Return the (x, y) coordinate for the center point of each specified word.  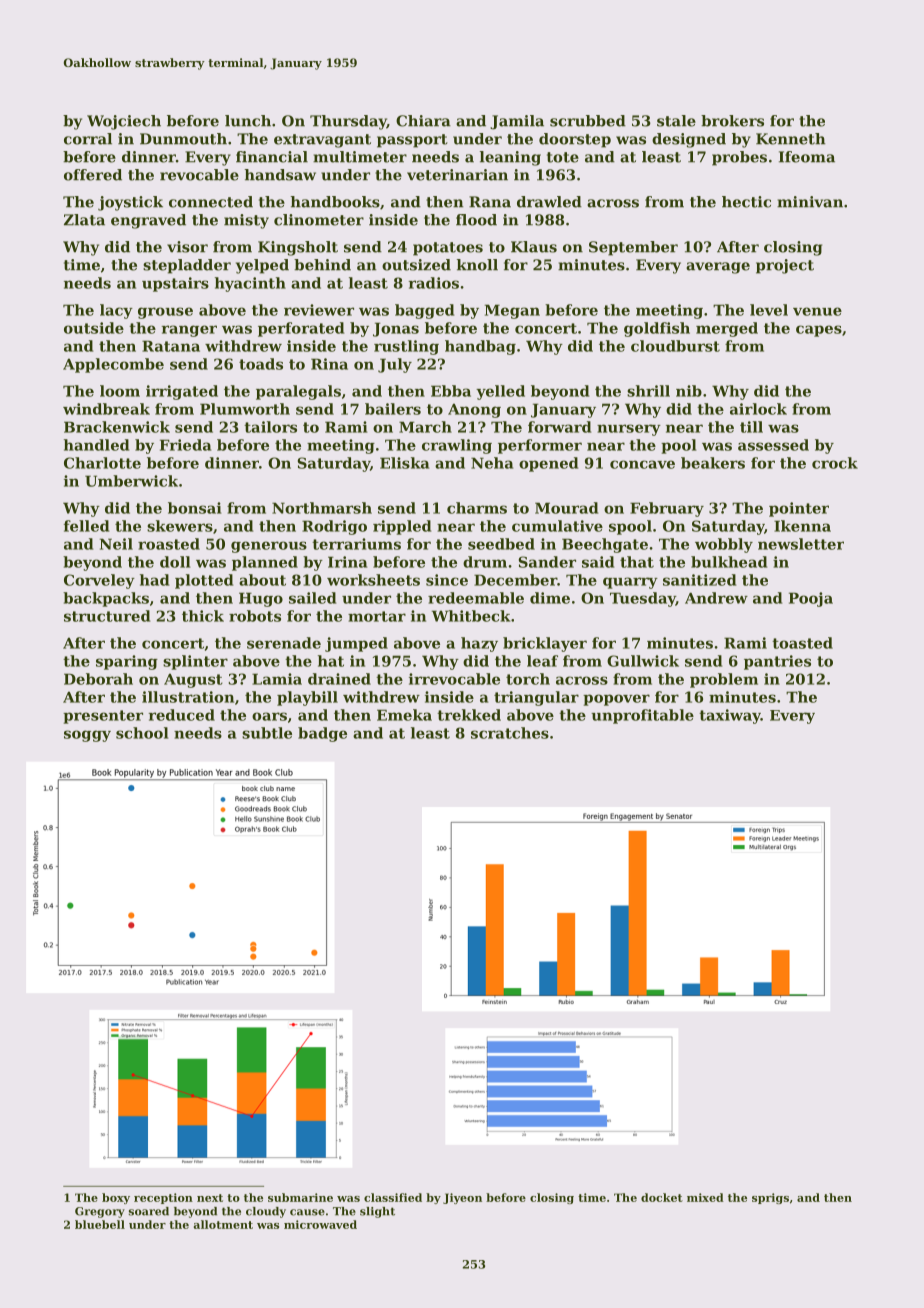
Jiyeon (462, 1198)
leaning (510, 158)
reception (163, 1198)
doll (175, 562)
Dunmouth (183, 139)
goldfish (657, 329)
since (447, 580)
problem (724, 680)
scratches (510, 733)
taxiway (730, 716)
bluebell (100, 1224)
